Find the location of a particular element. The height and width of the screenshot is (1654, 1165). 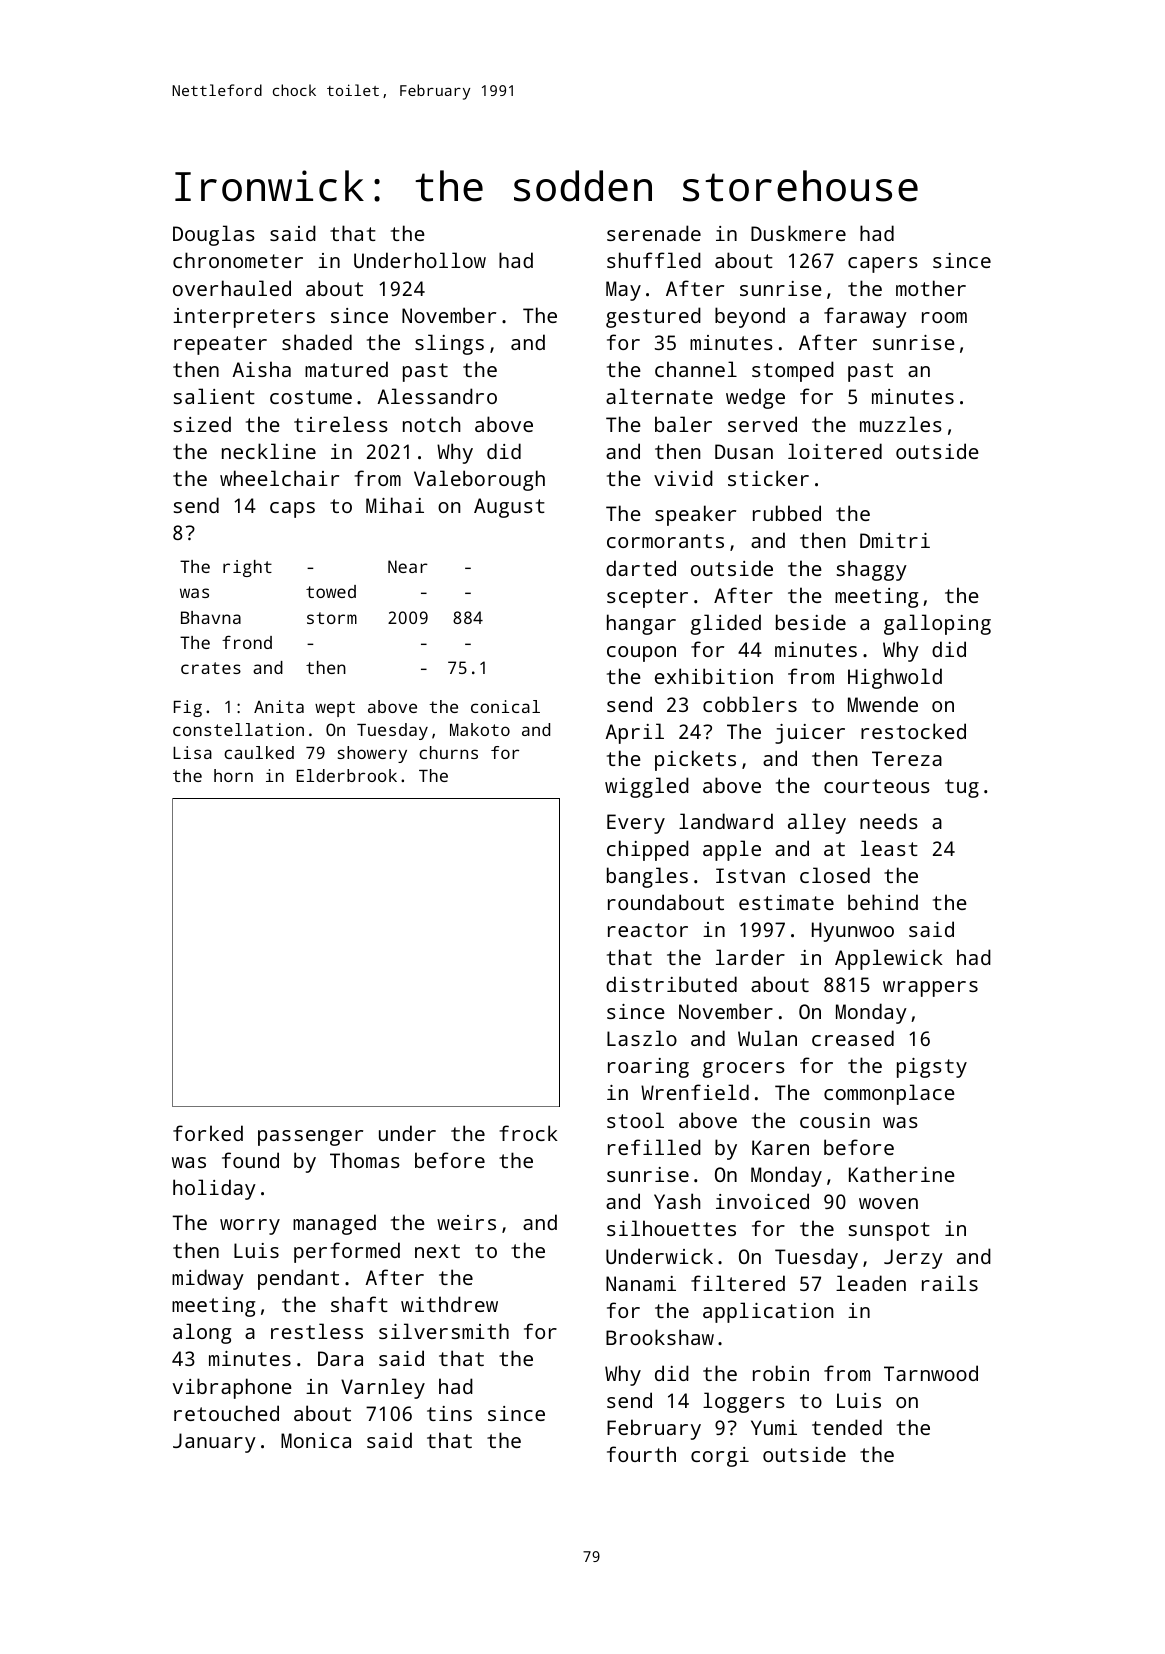

coupon is located at coordinates (641, 654).
